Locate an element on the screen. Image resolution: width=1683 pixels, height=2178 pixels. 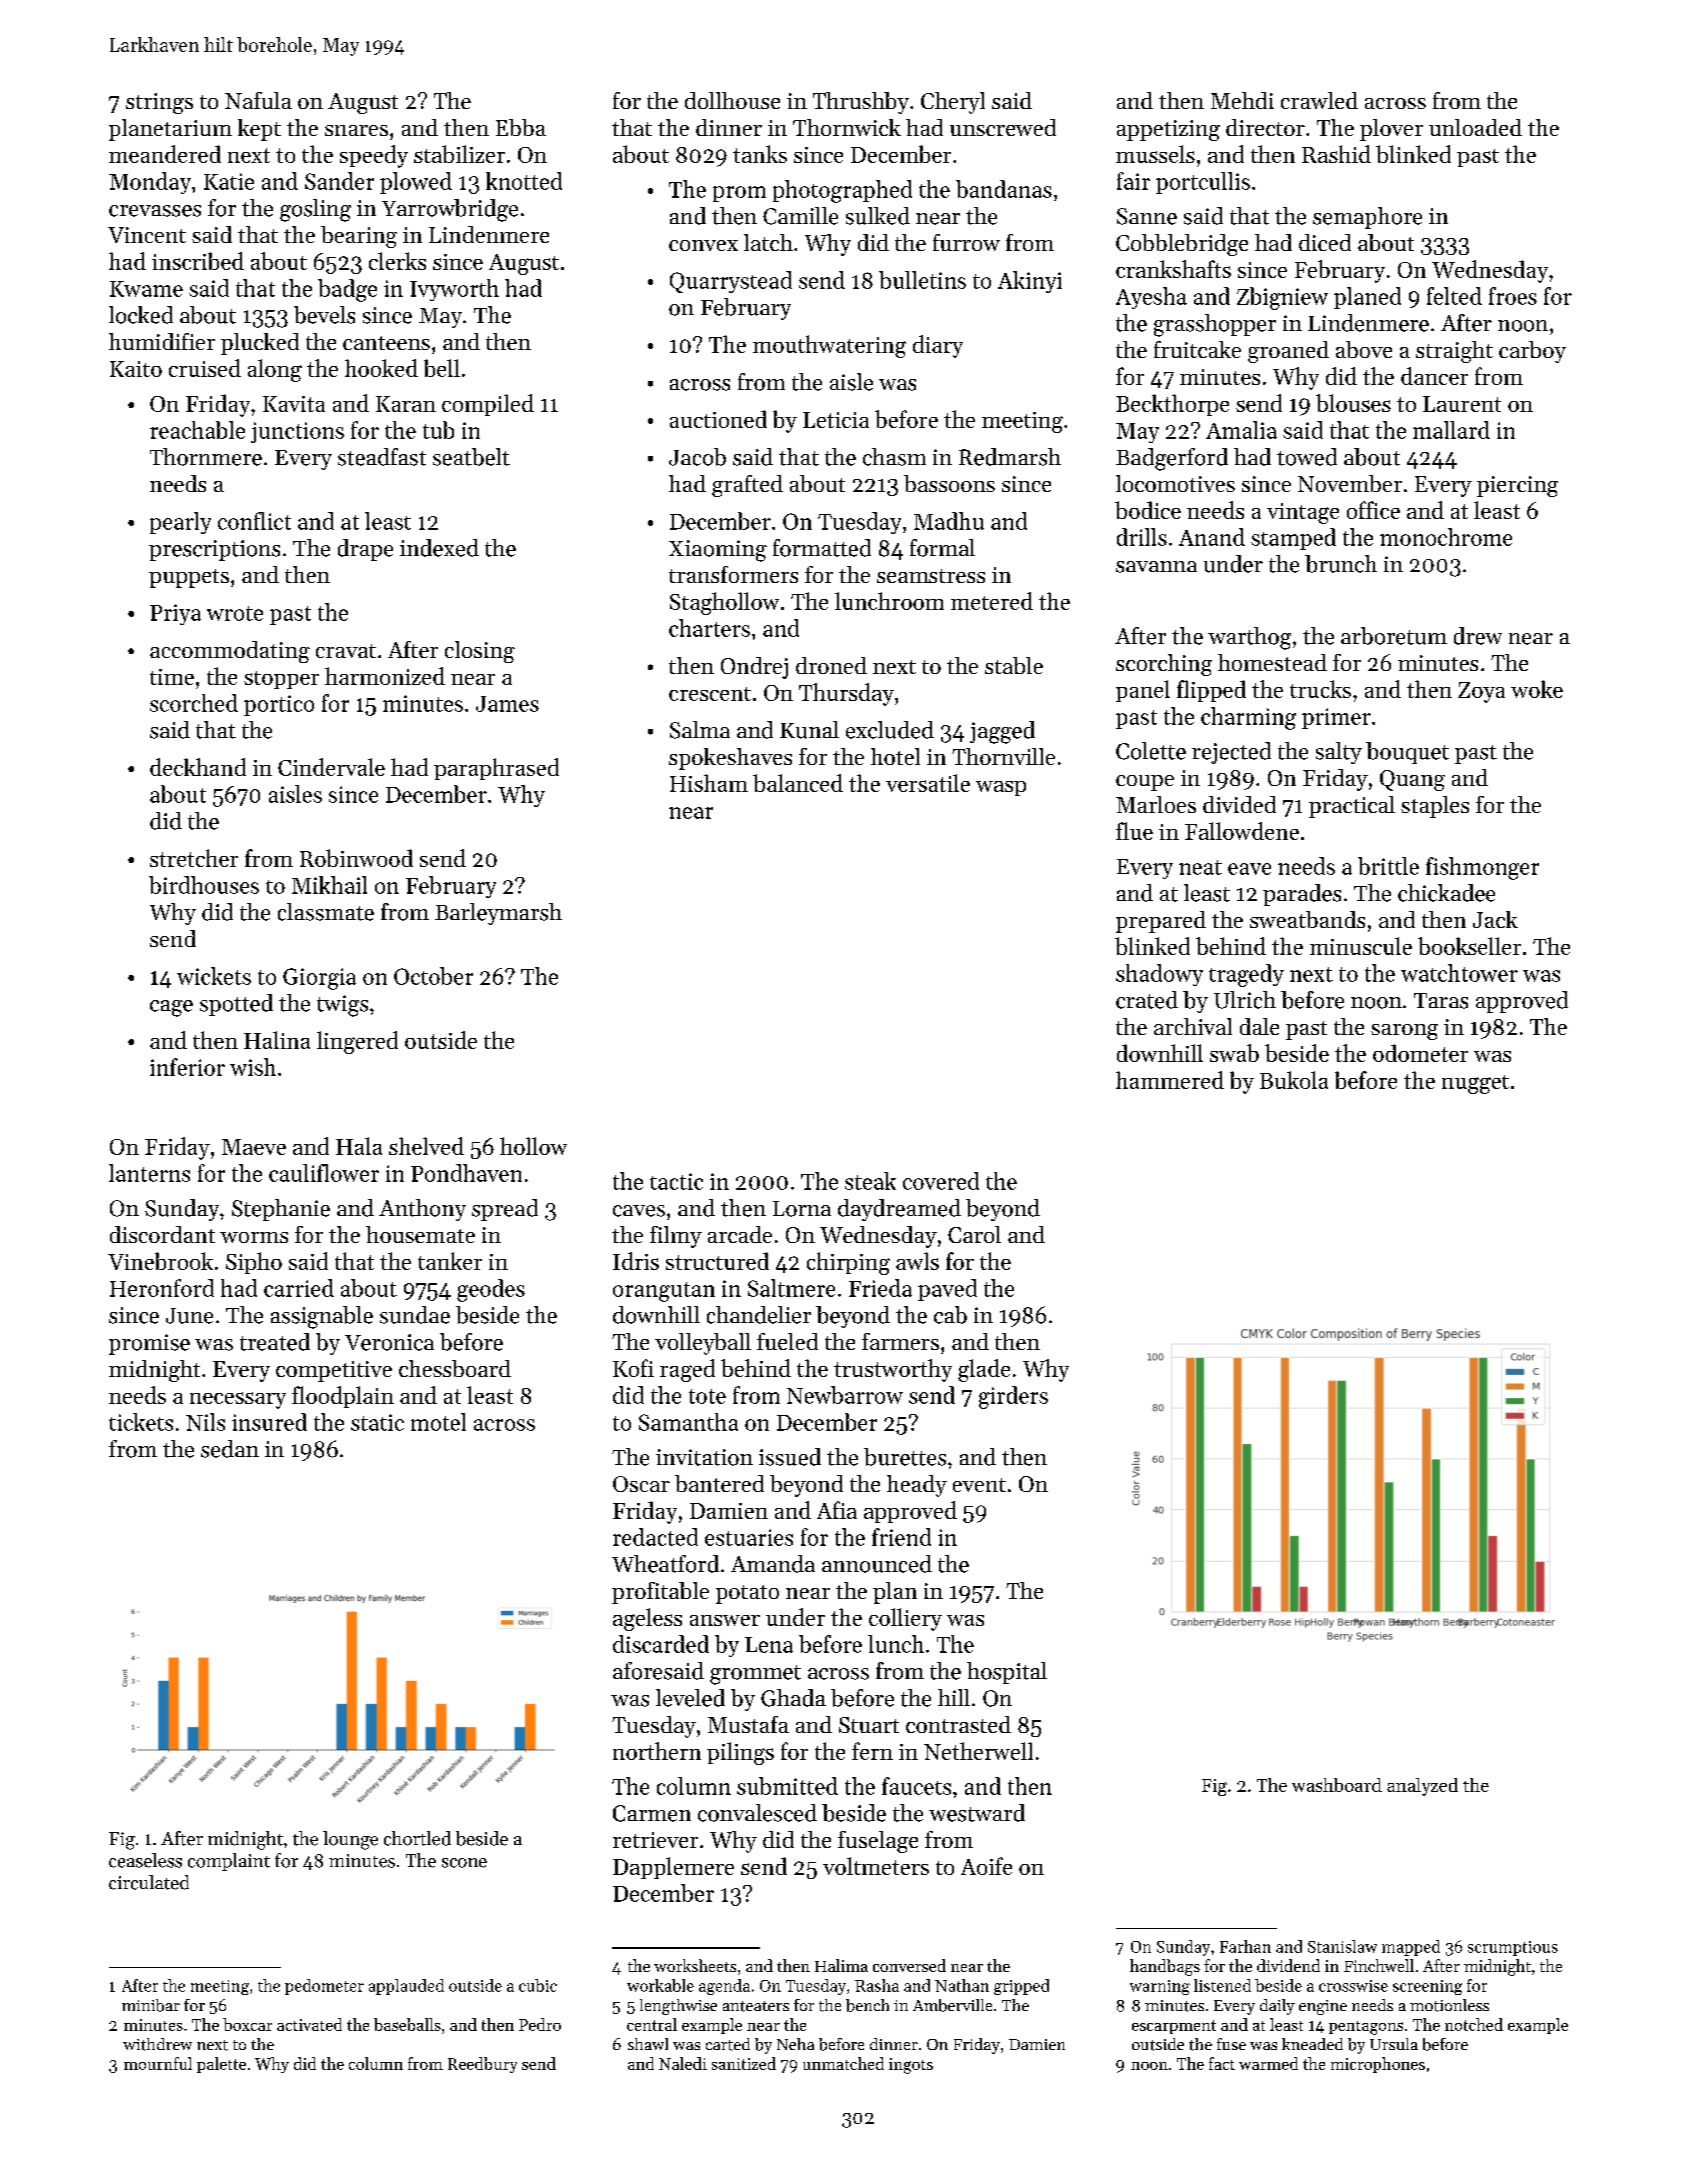
tactic is located at coordinates (676, 1181).
